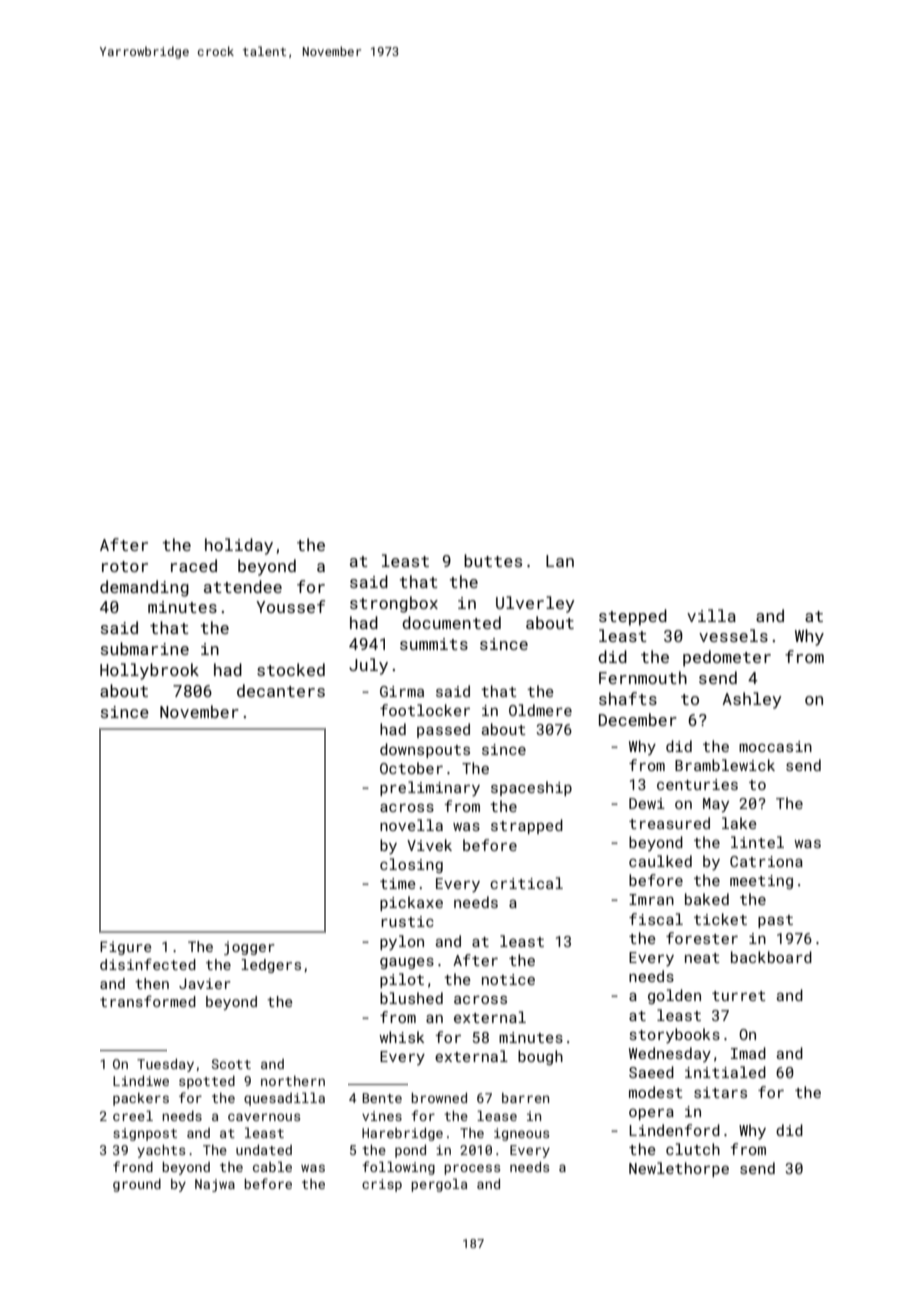 Image resolution: width=924 pixels, height=1308 pixels. What do you see at coordinates (508, 979) in the screenshot?
I see `notice` at bounding box center [508, 979].
